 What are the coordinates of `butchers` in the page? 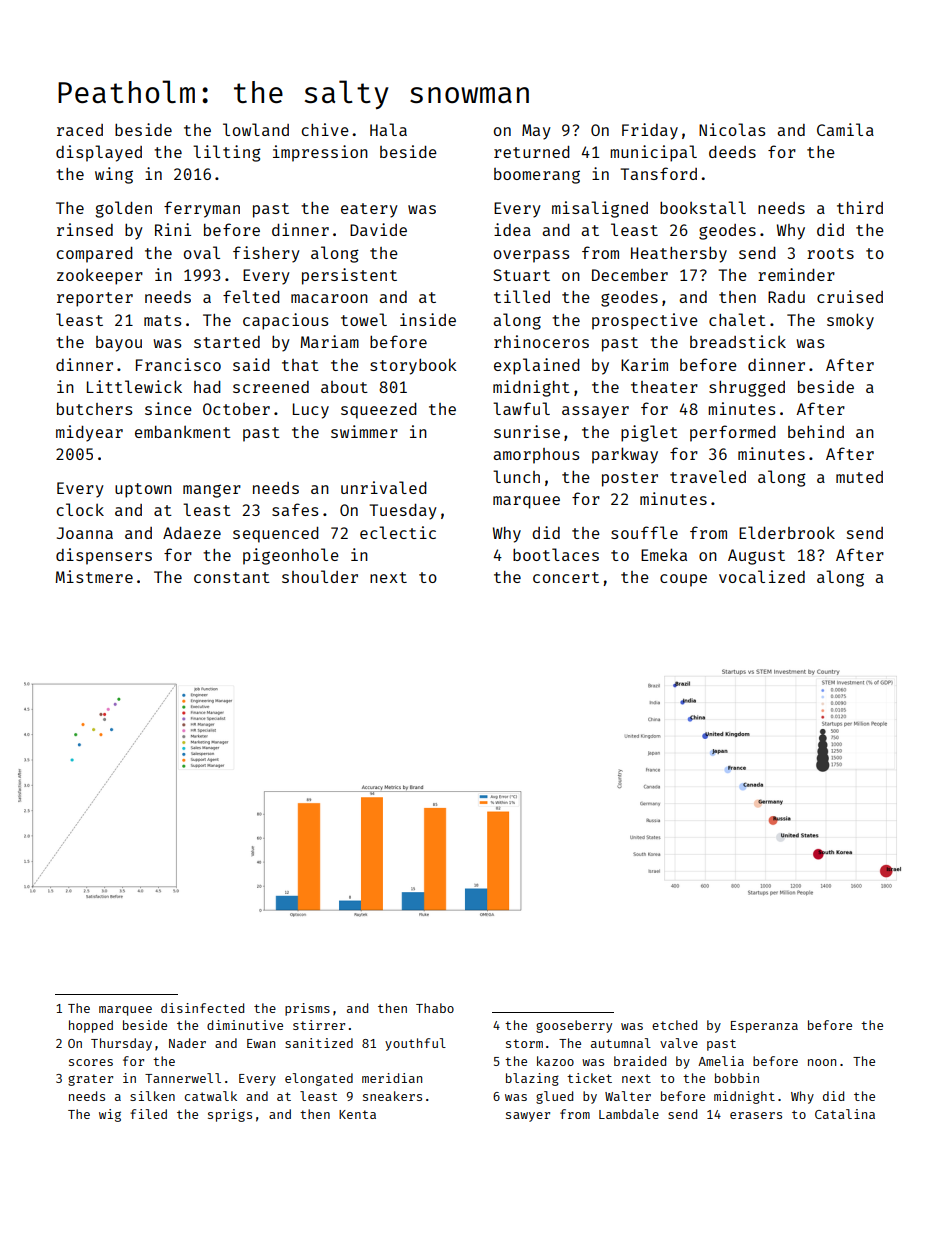 It's located at (95, 409).
